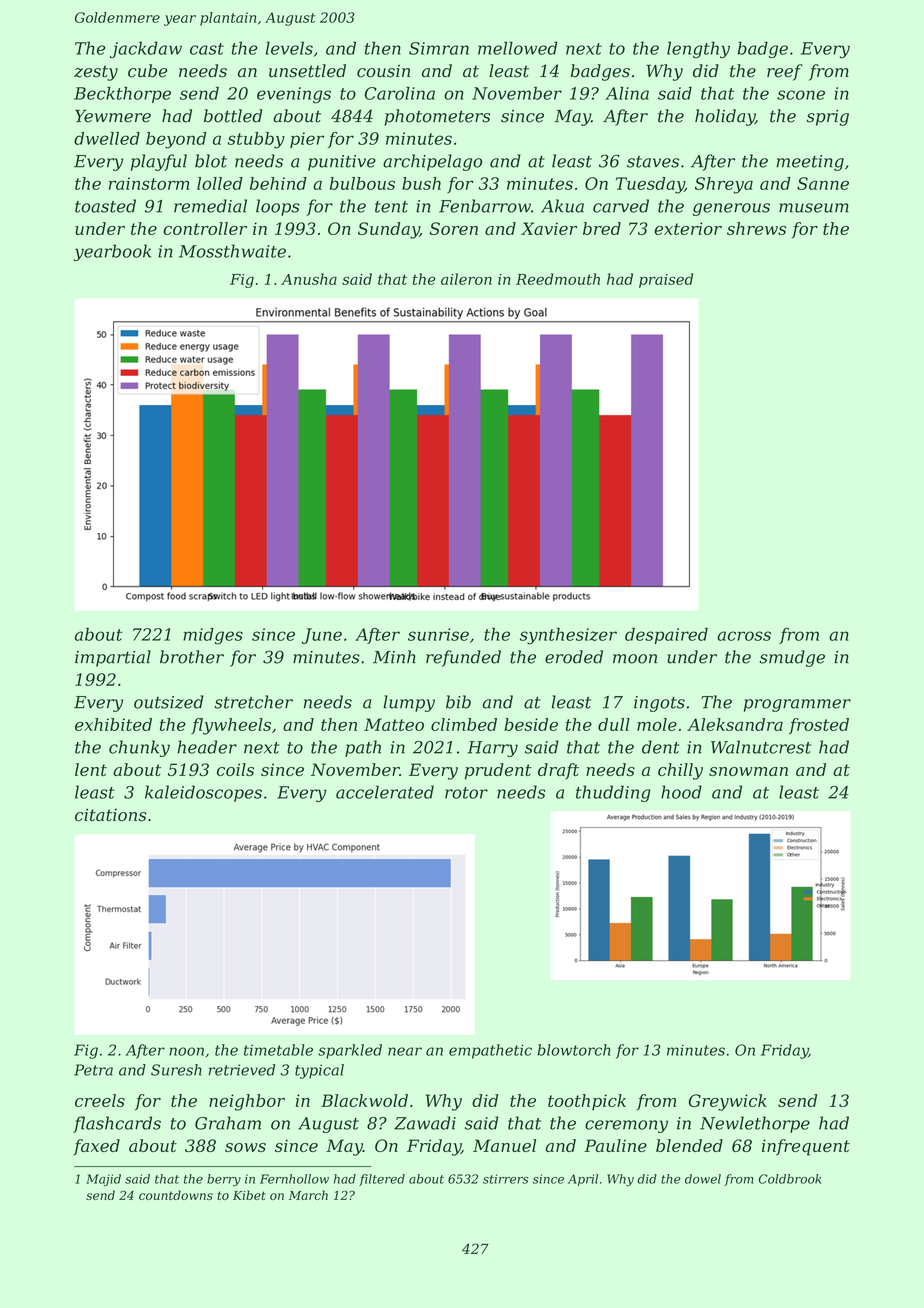 Image resolution: width=924 pixels, height=1308 pixels. What do you see at coordinates (103, 1180) in the document?
I see `Majid` at bounding box center [103, 1180].
